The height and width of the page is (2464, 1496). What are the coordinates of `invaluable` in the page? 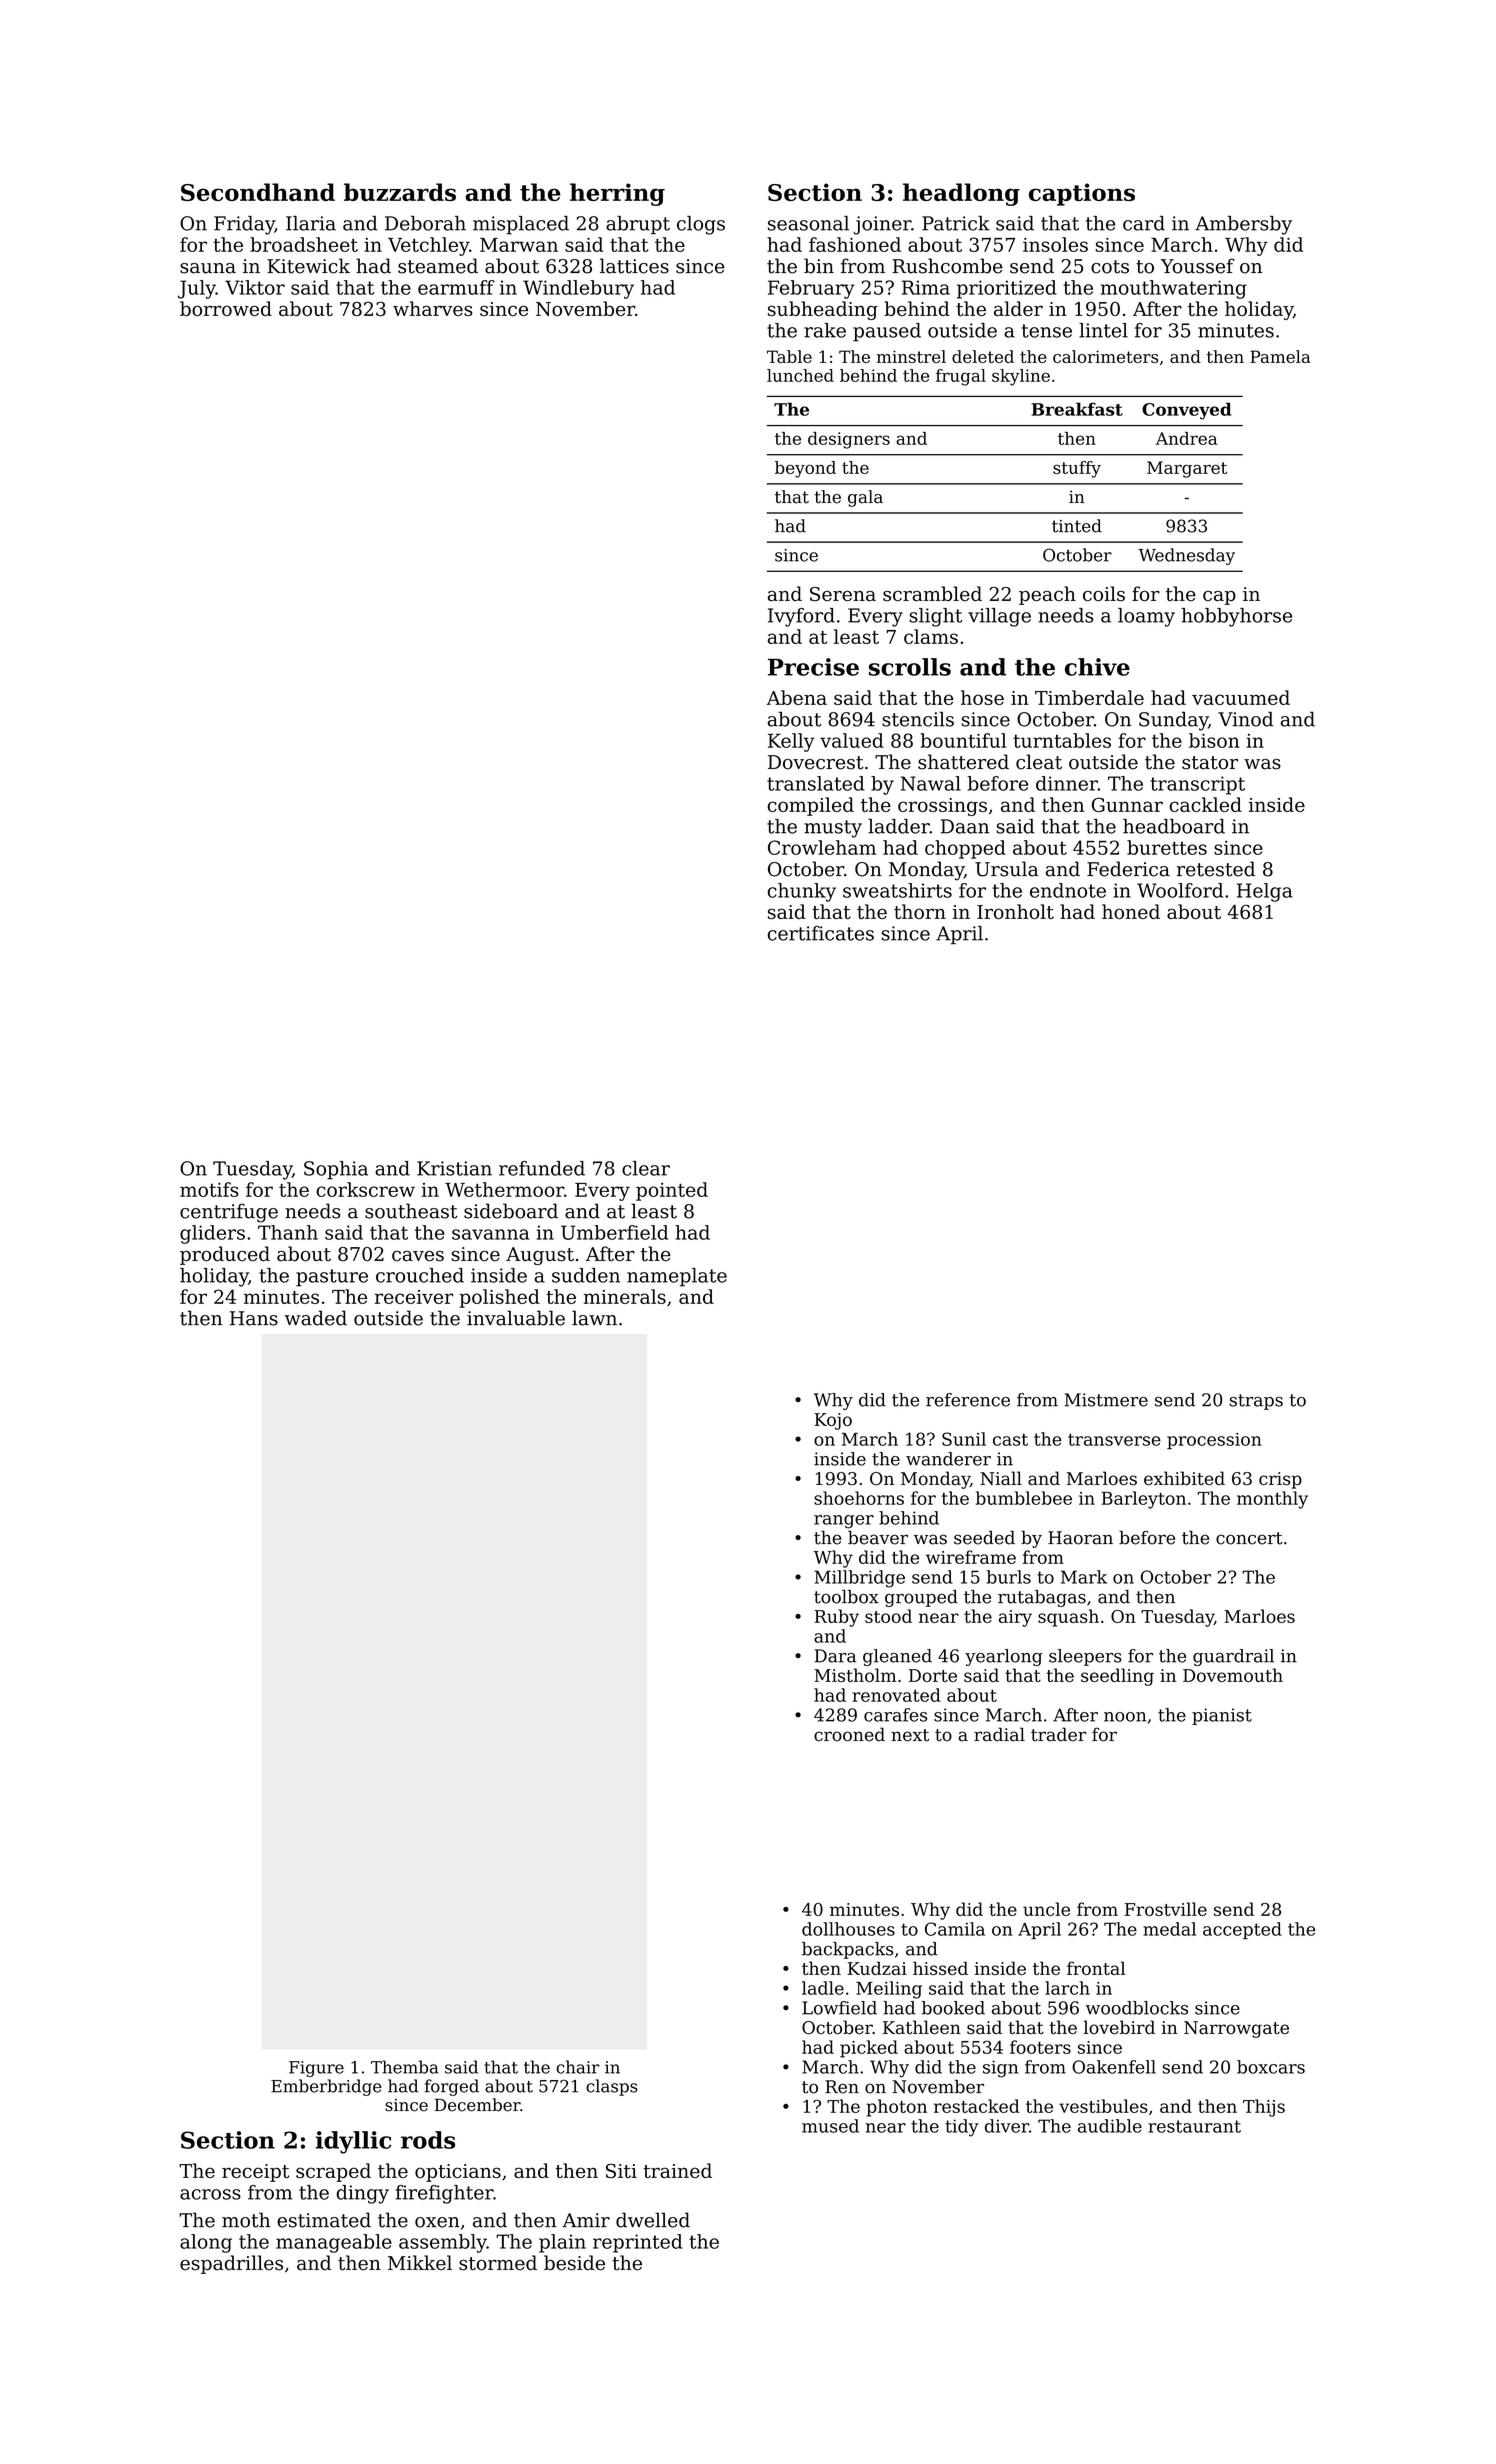 It's located at (516, 1318).
